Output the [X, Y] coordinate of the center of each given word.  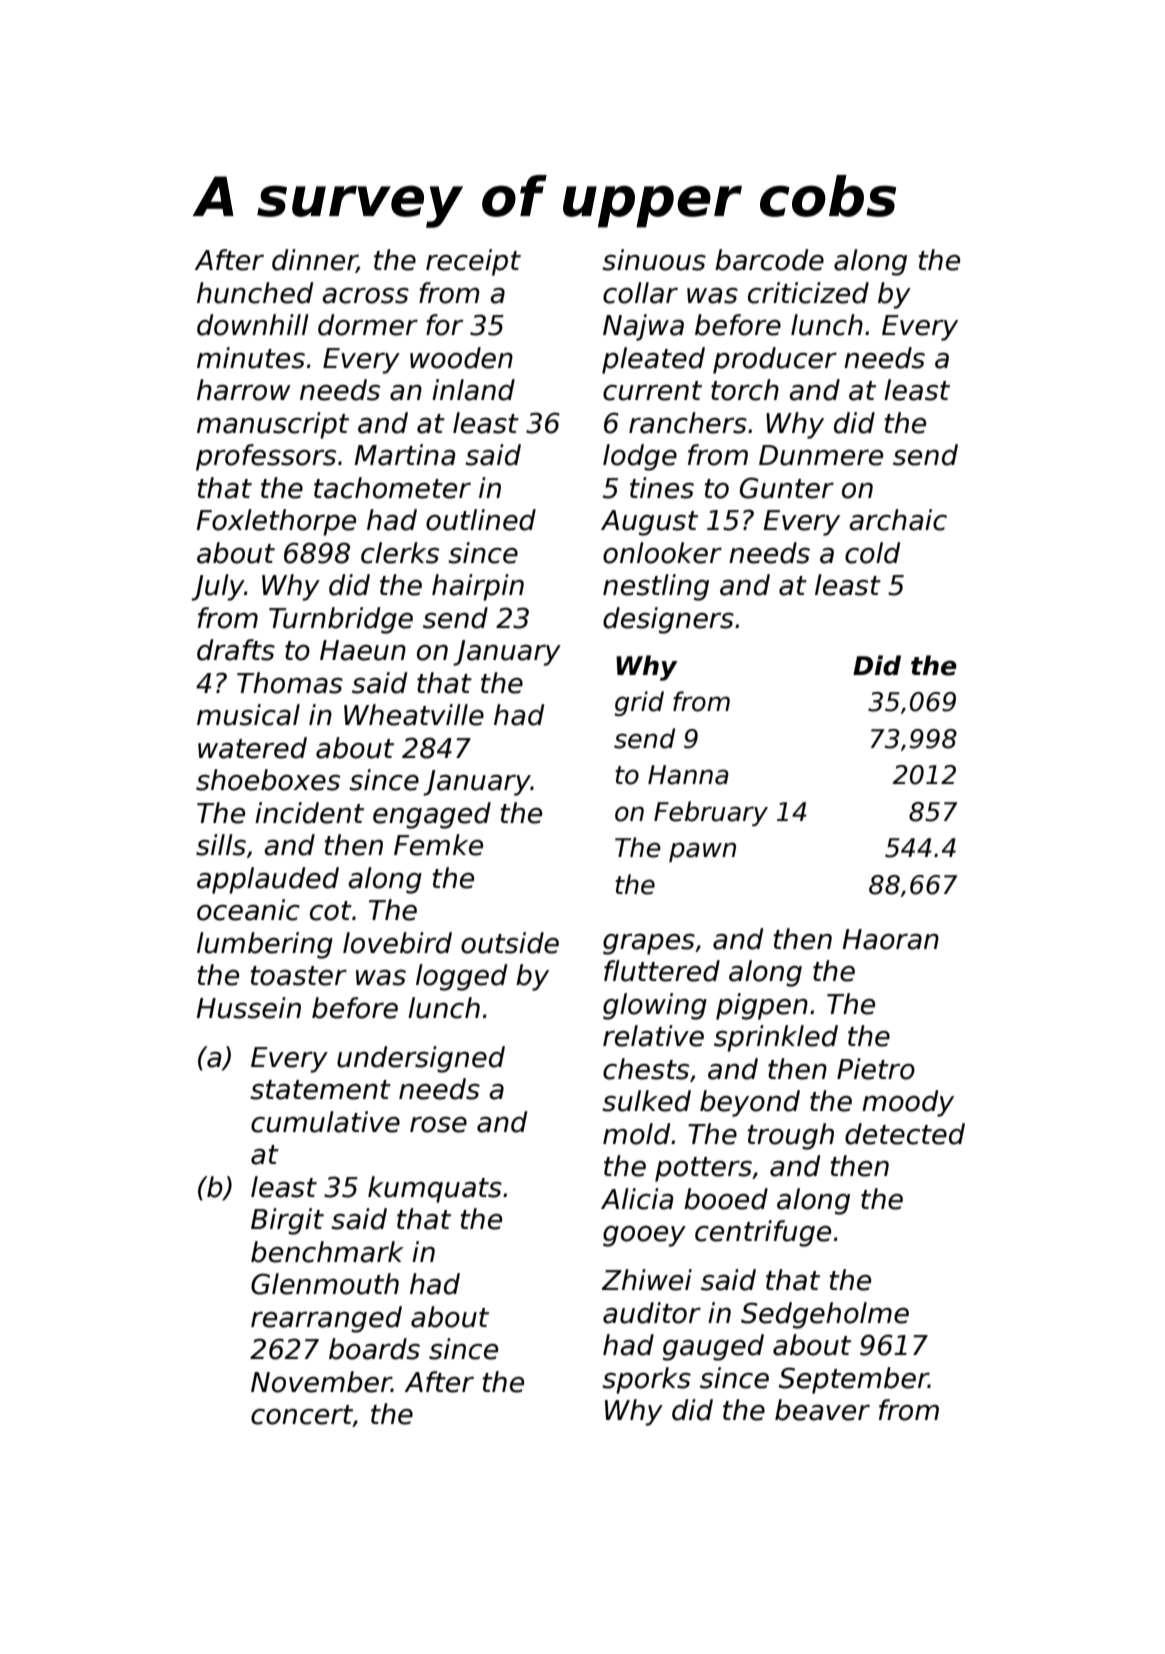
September [854, 1380]
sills [221, 845]
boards [374, 1349]
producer [775, 360]
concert [302, 1416]
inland [473, 390]
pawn [702, 852]
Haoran [890, 939]
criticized [808, 293]
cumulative [325, 1122]
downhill [253, 325]
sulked [646, 1101]
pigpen [762, 1006]
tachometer [392, 488]
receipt [473, 262]
